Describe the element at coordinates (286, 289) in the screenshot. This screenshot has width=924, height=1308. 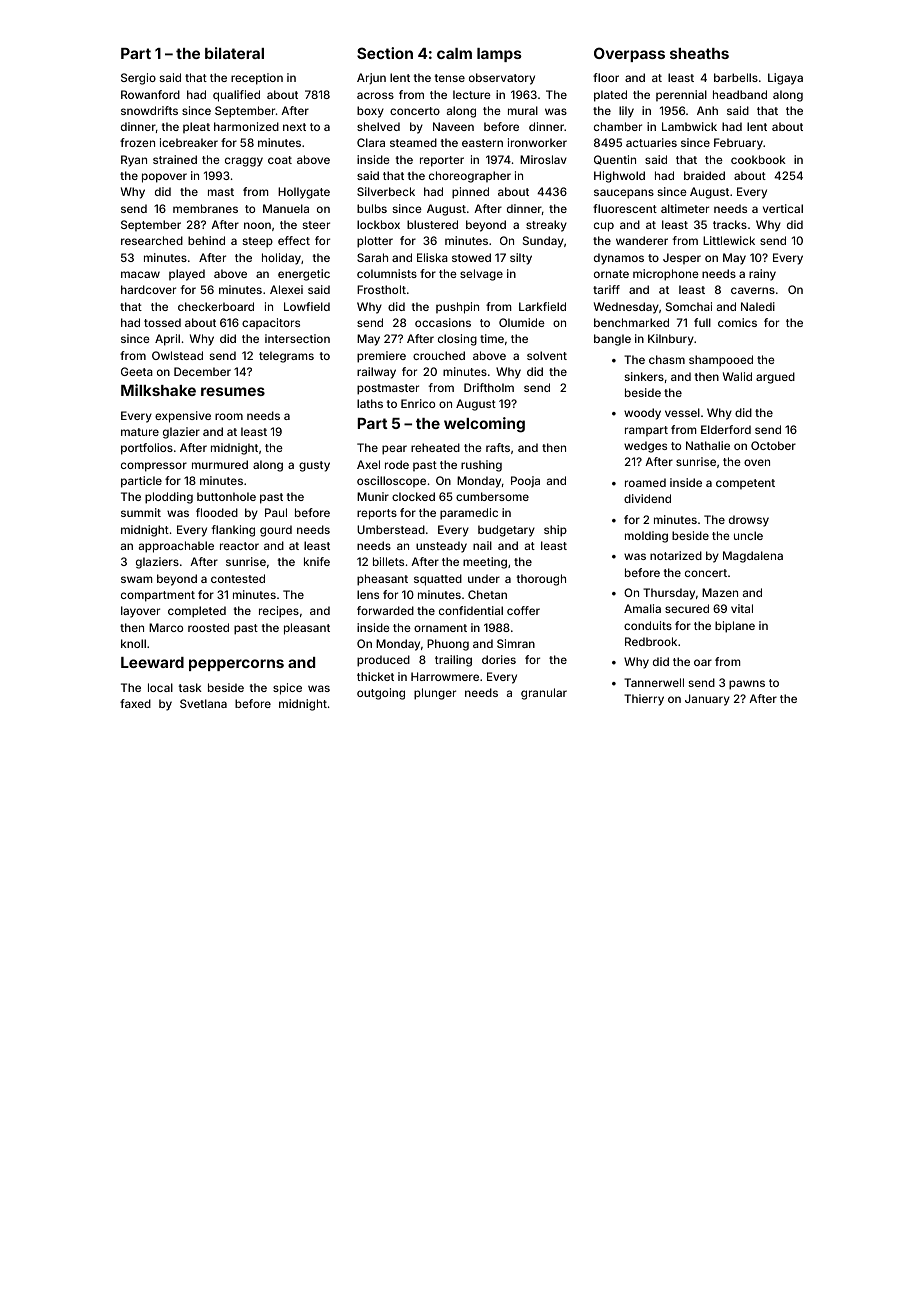
I see `Alexei` at that location.
